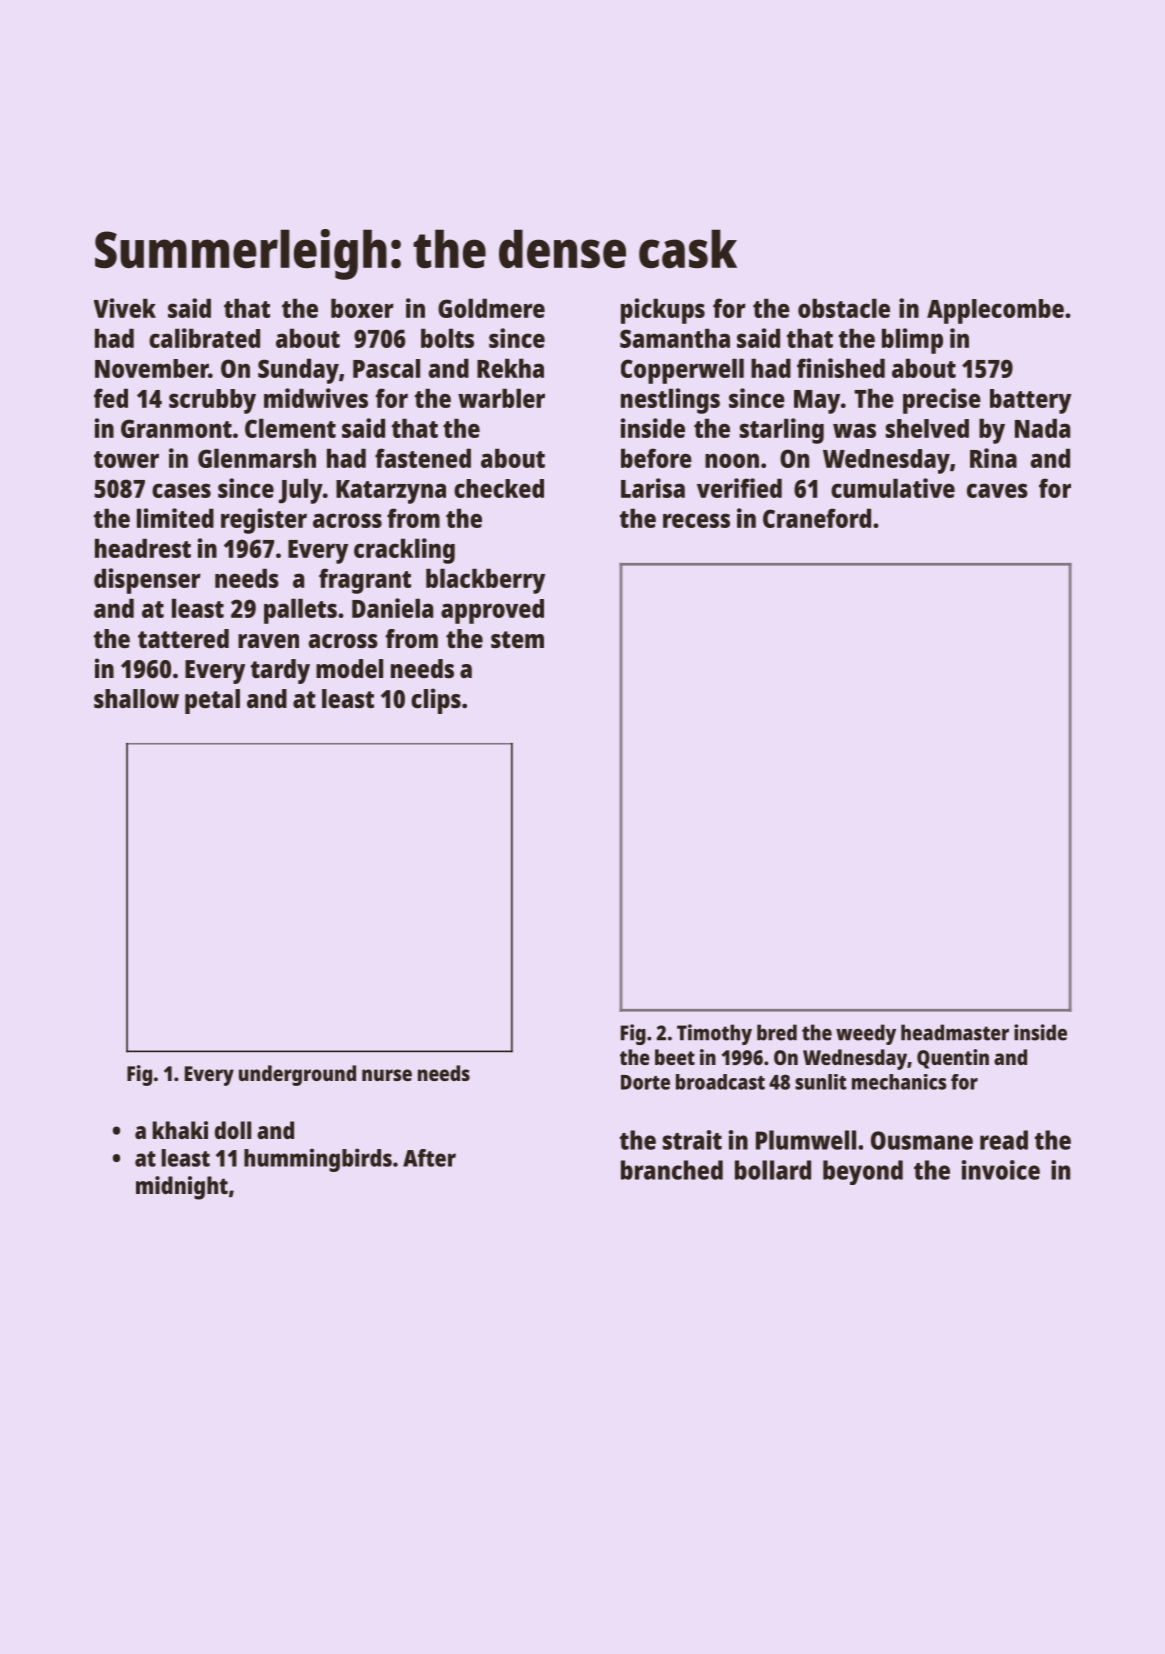 Image resolution: width=1165 pixels, height=1654 pixels. I want to click on scrubby, so click(212, 401).
